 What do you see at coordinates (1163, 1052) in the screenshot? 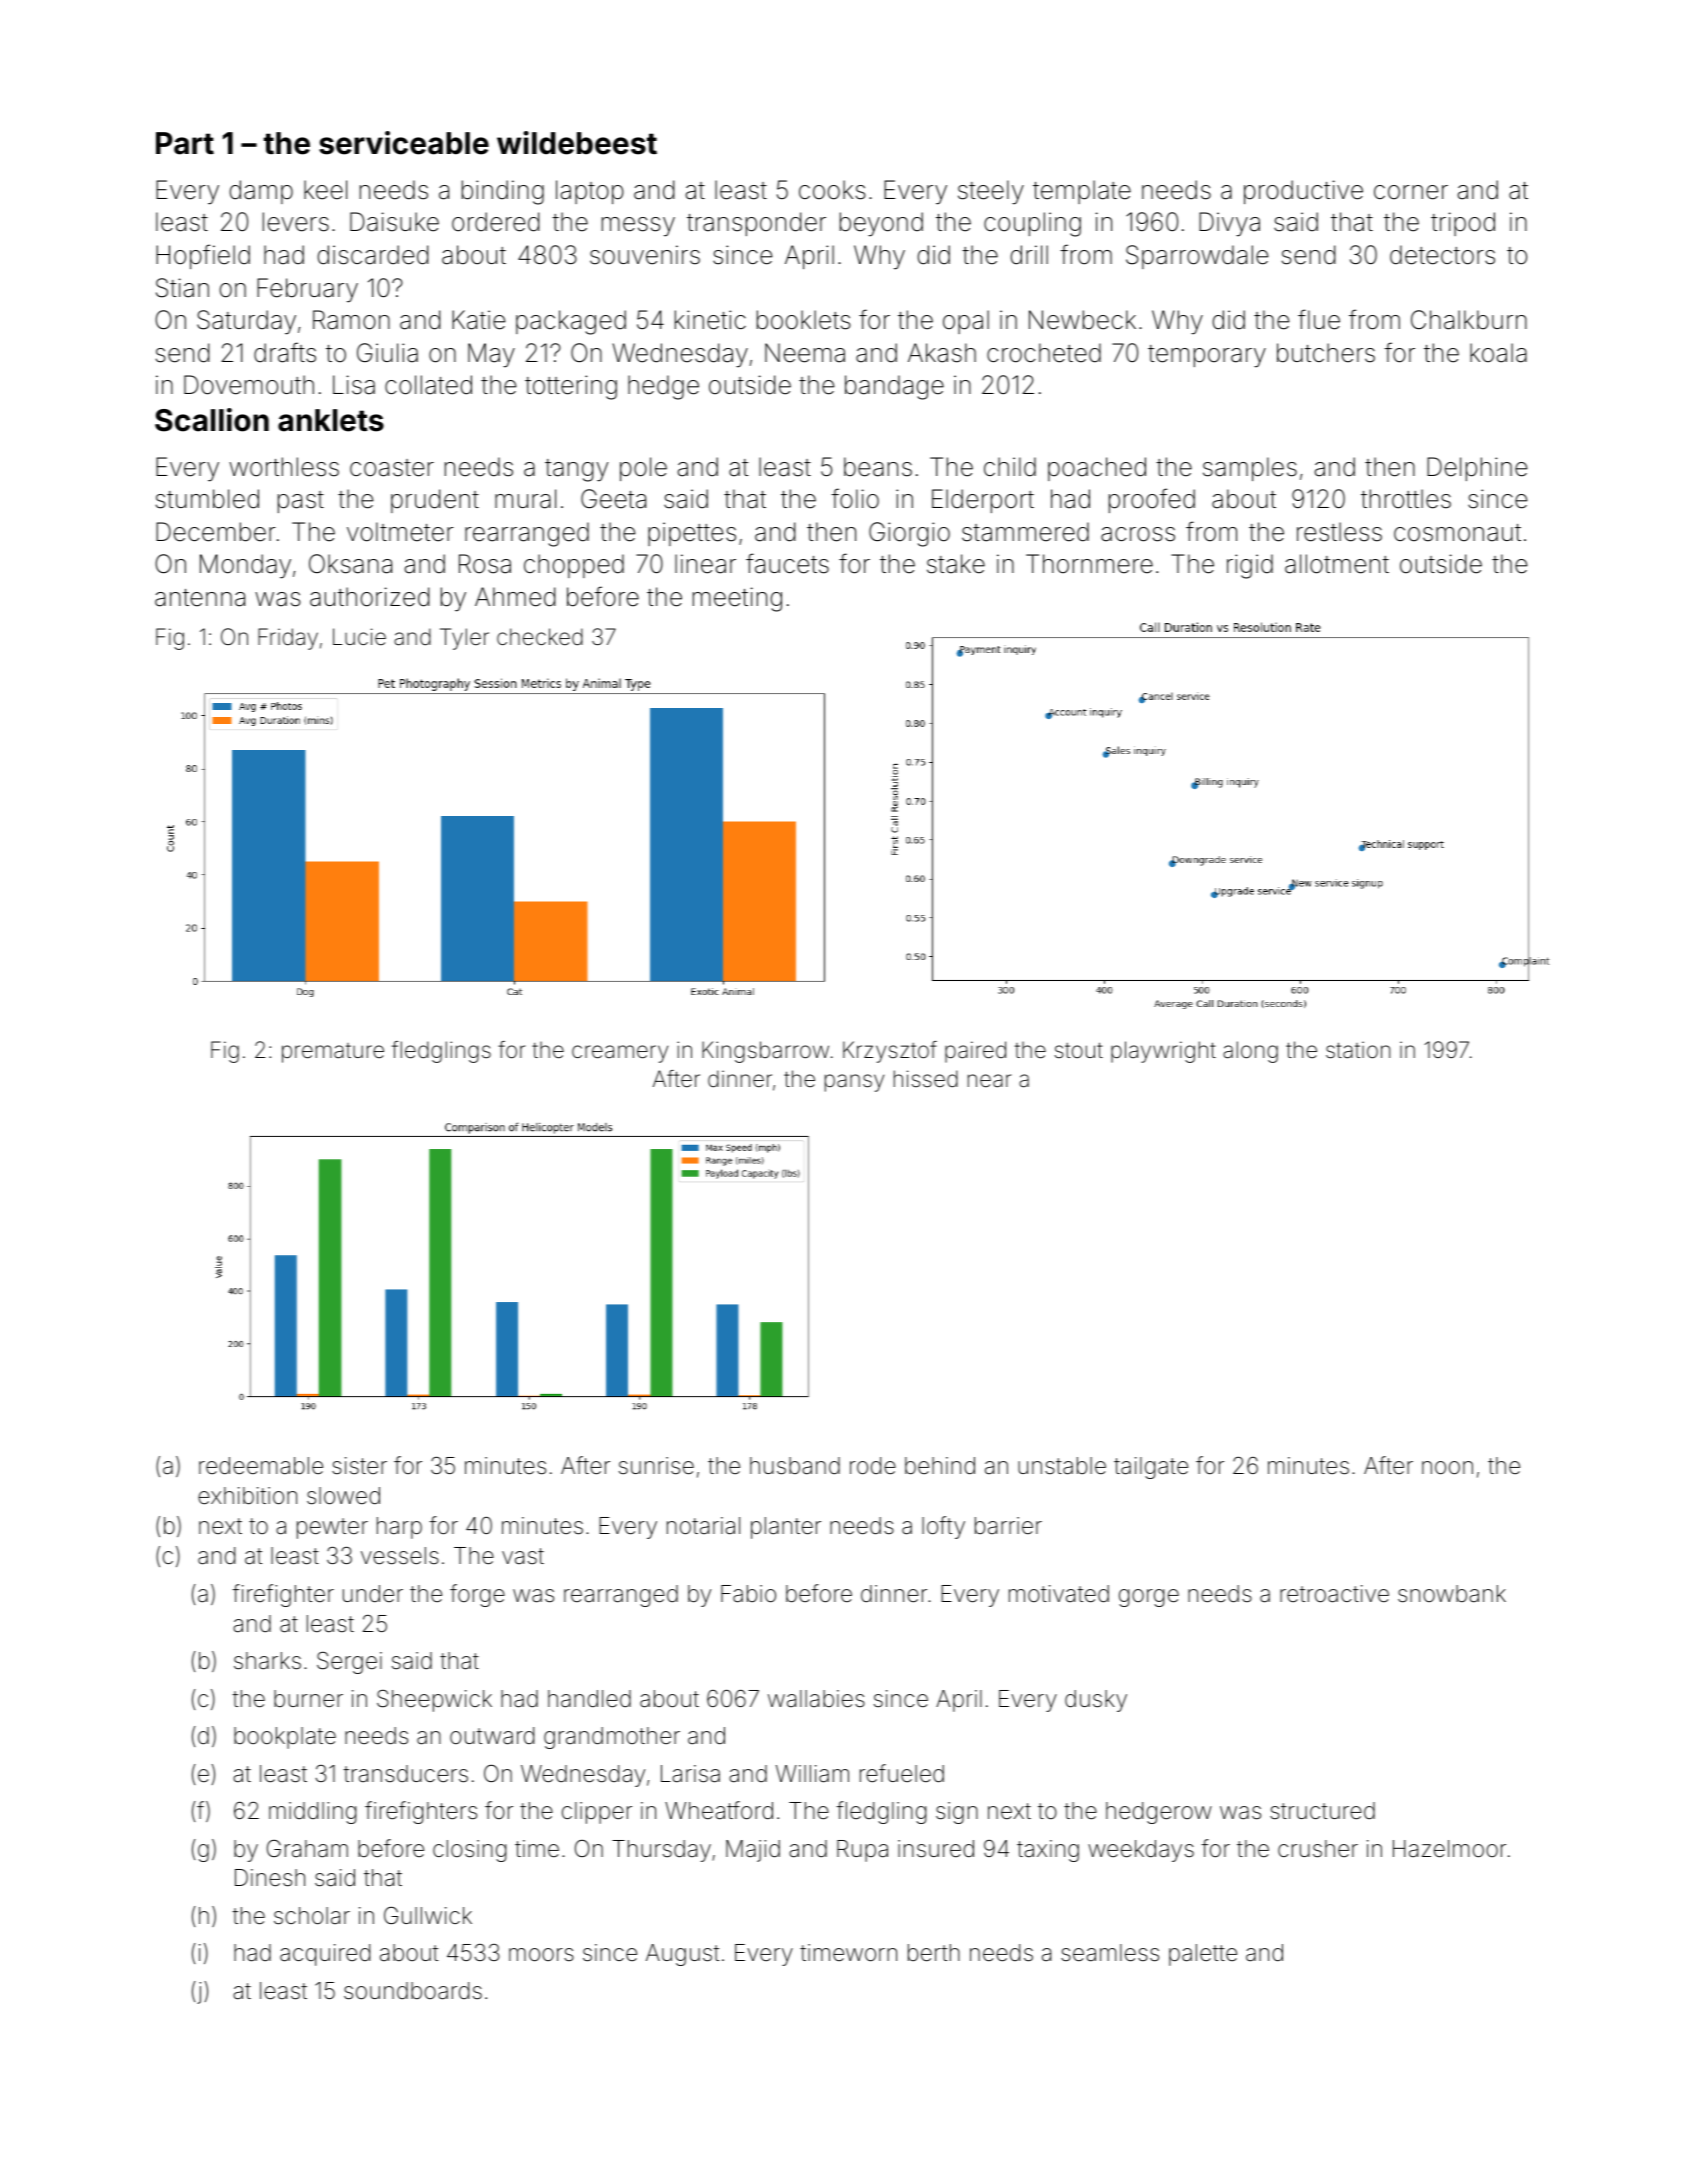
I see `playwright` at bounding box center [1163, 1052].
